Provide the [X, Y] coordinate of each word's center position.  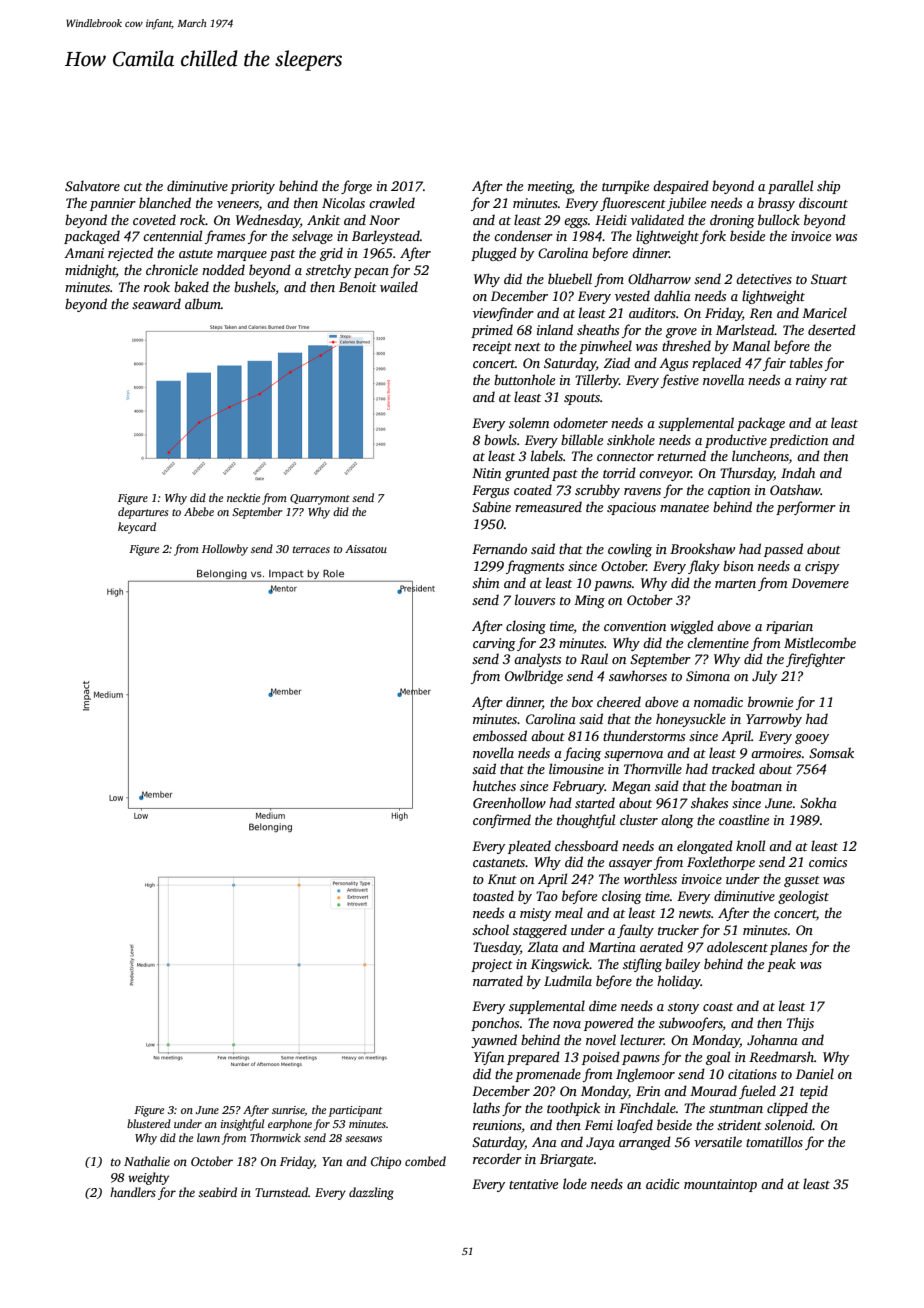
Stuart [829, 279]
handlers [133, 1192]
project [492, 965]
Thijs [800, 1024]
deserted [832, 329]
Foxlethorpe [721, 863]
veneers [238, 204]
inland [555, 329]
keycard [137, 528]
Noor [384, 220]
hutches [494, 785]
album [203, 303]
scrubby [597, 491]
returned [681, 455]
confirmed [502, 821]
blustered [149, 1123]
